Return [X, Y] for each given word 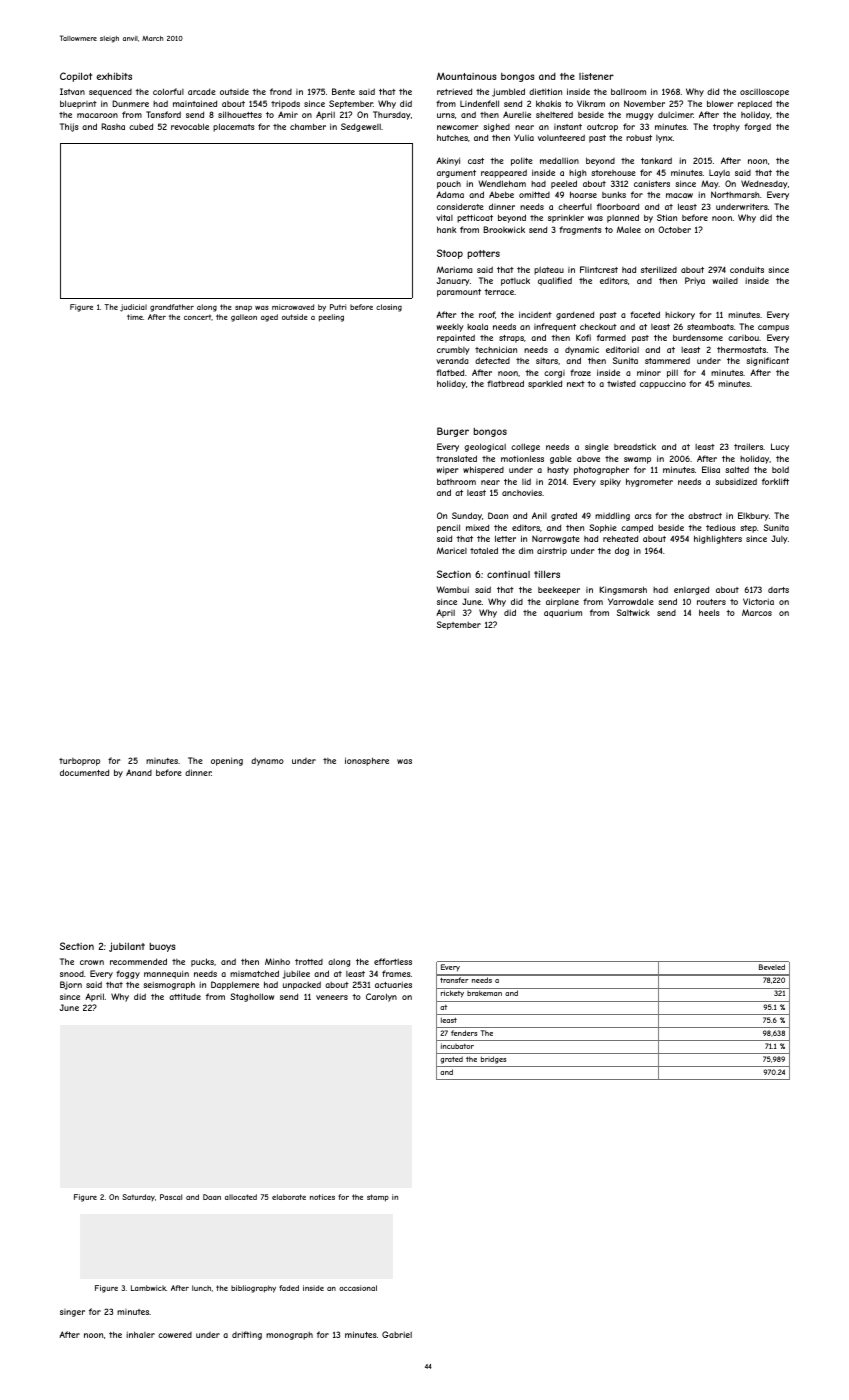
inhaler [140, 1334]
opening [227, 761]
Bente [343, 91]
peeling [331, 318]
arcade [202, 91]
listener [596, 76]
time [135, 317]
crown [92, 962]
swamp [637, 460]
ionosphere [367, 761]
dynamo [267, 761]
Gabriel [397, 1334]
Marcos [757, 612]
